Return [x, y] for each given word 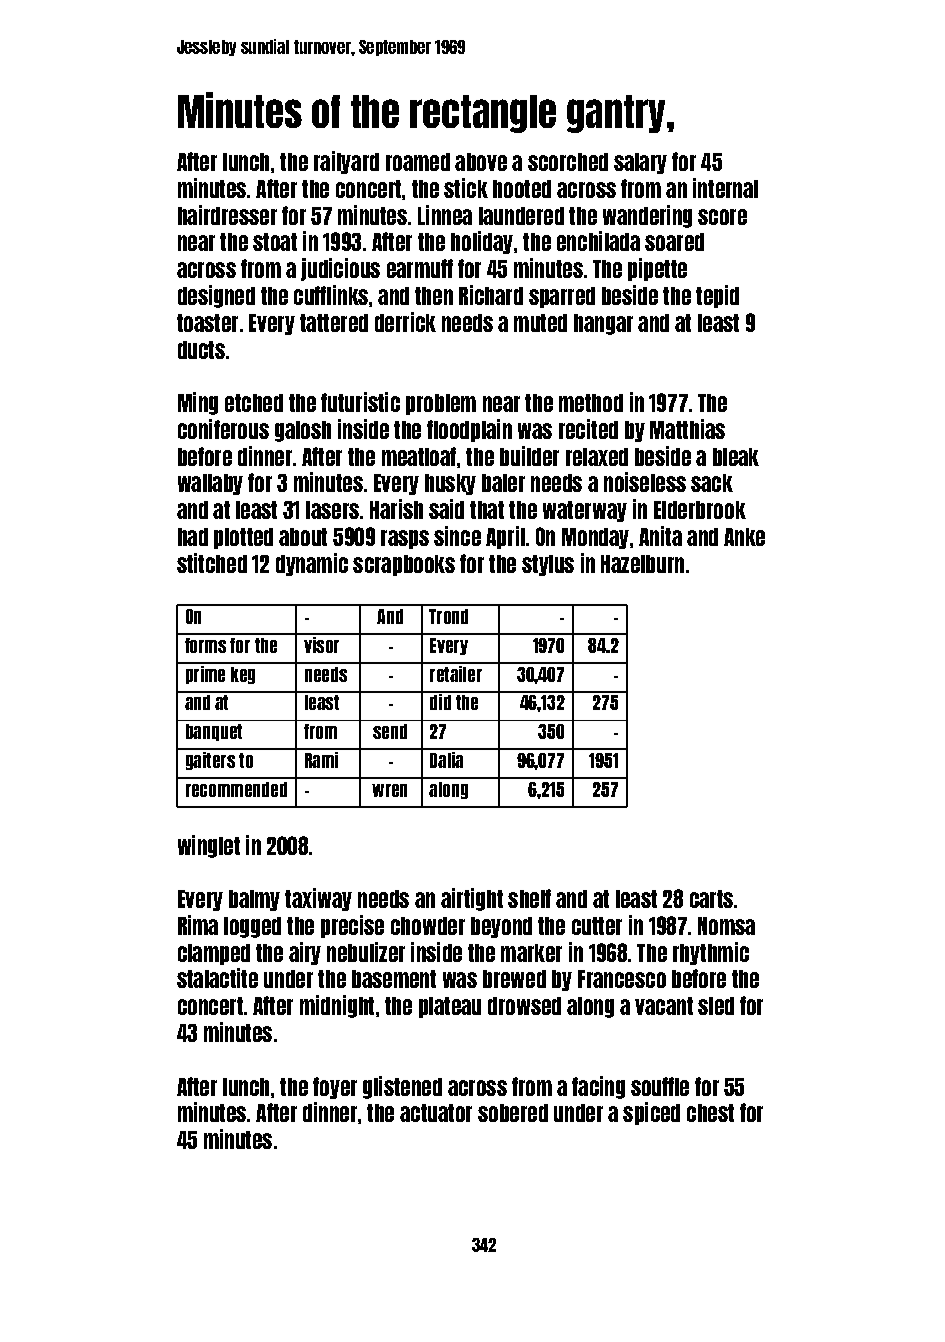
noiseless [645, 482]
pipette [657, 269]
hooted [522, 189]
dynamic [312, 564]
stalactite [217, 978]
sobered [513, 1113]
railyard [346, 162]
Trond [448, 616]
